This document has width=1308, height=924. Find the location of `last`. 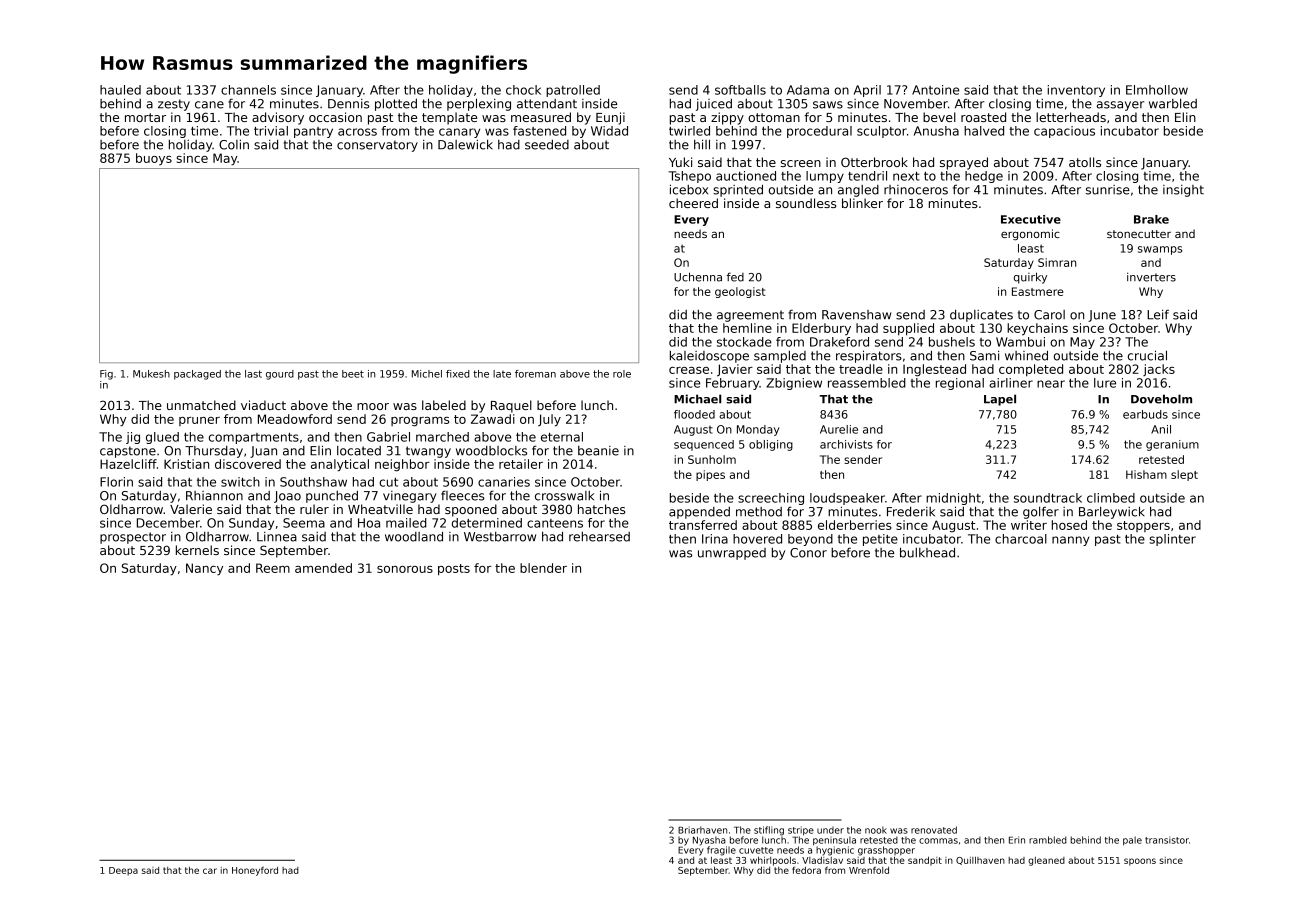

last is located at coordinates (253, 374).
